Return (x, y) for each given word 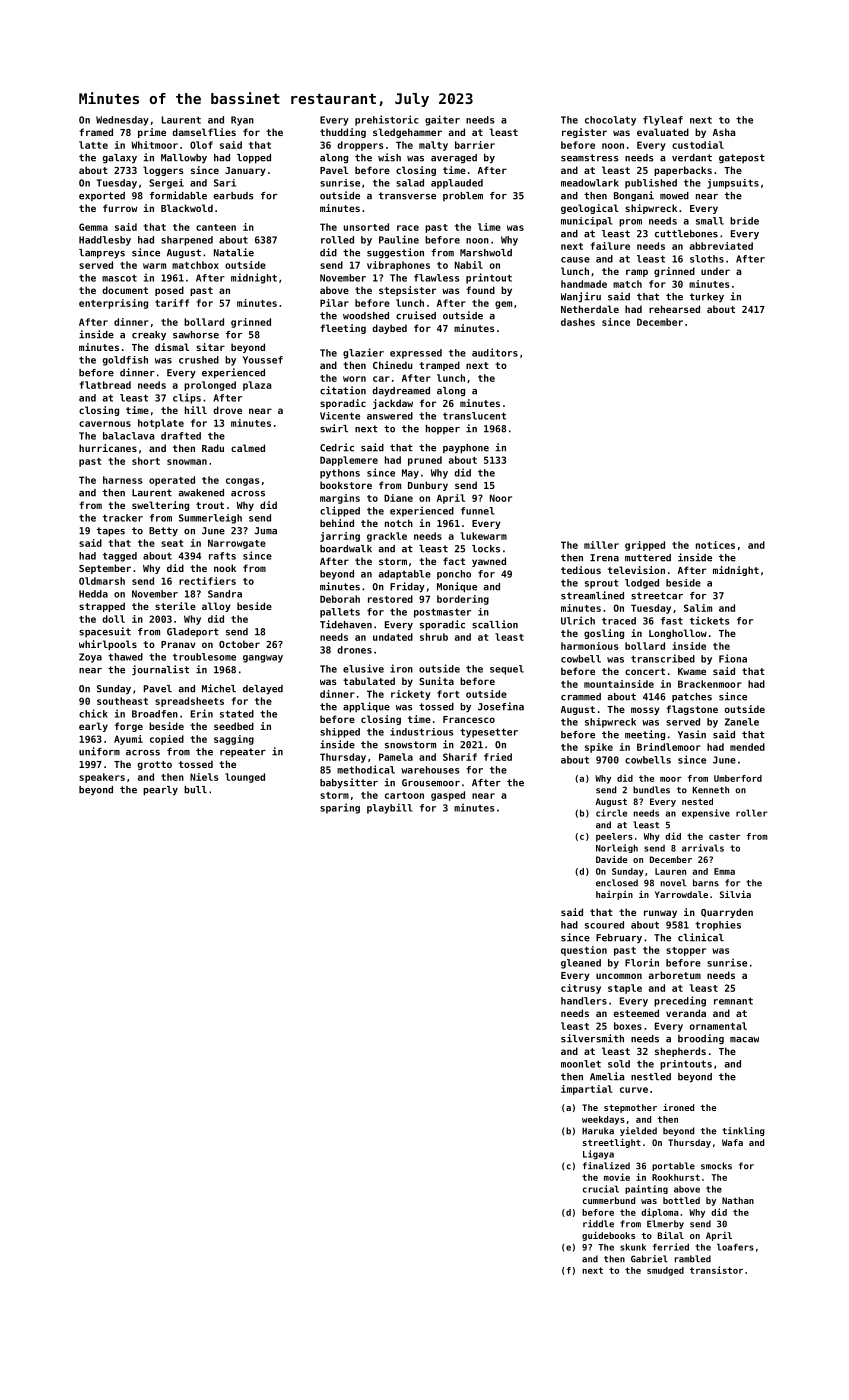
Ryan (242, 121)
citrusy (581, 989)
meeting (645, 735)
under (715, 271)
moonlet (581, 1064)
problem (463, 196)
